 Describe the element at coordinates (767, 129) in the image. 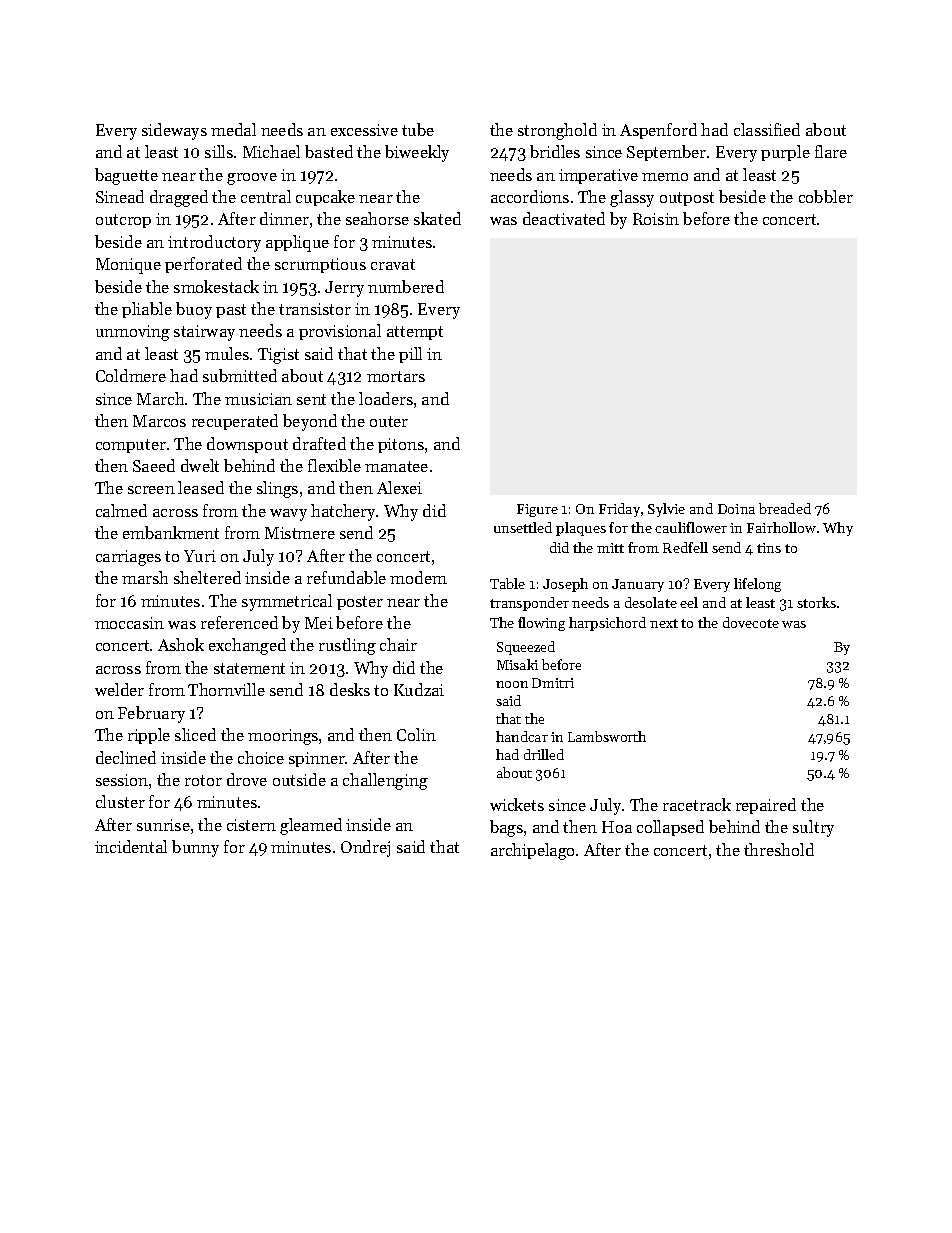

I see `classified` at that location.
